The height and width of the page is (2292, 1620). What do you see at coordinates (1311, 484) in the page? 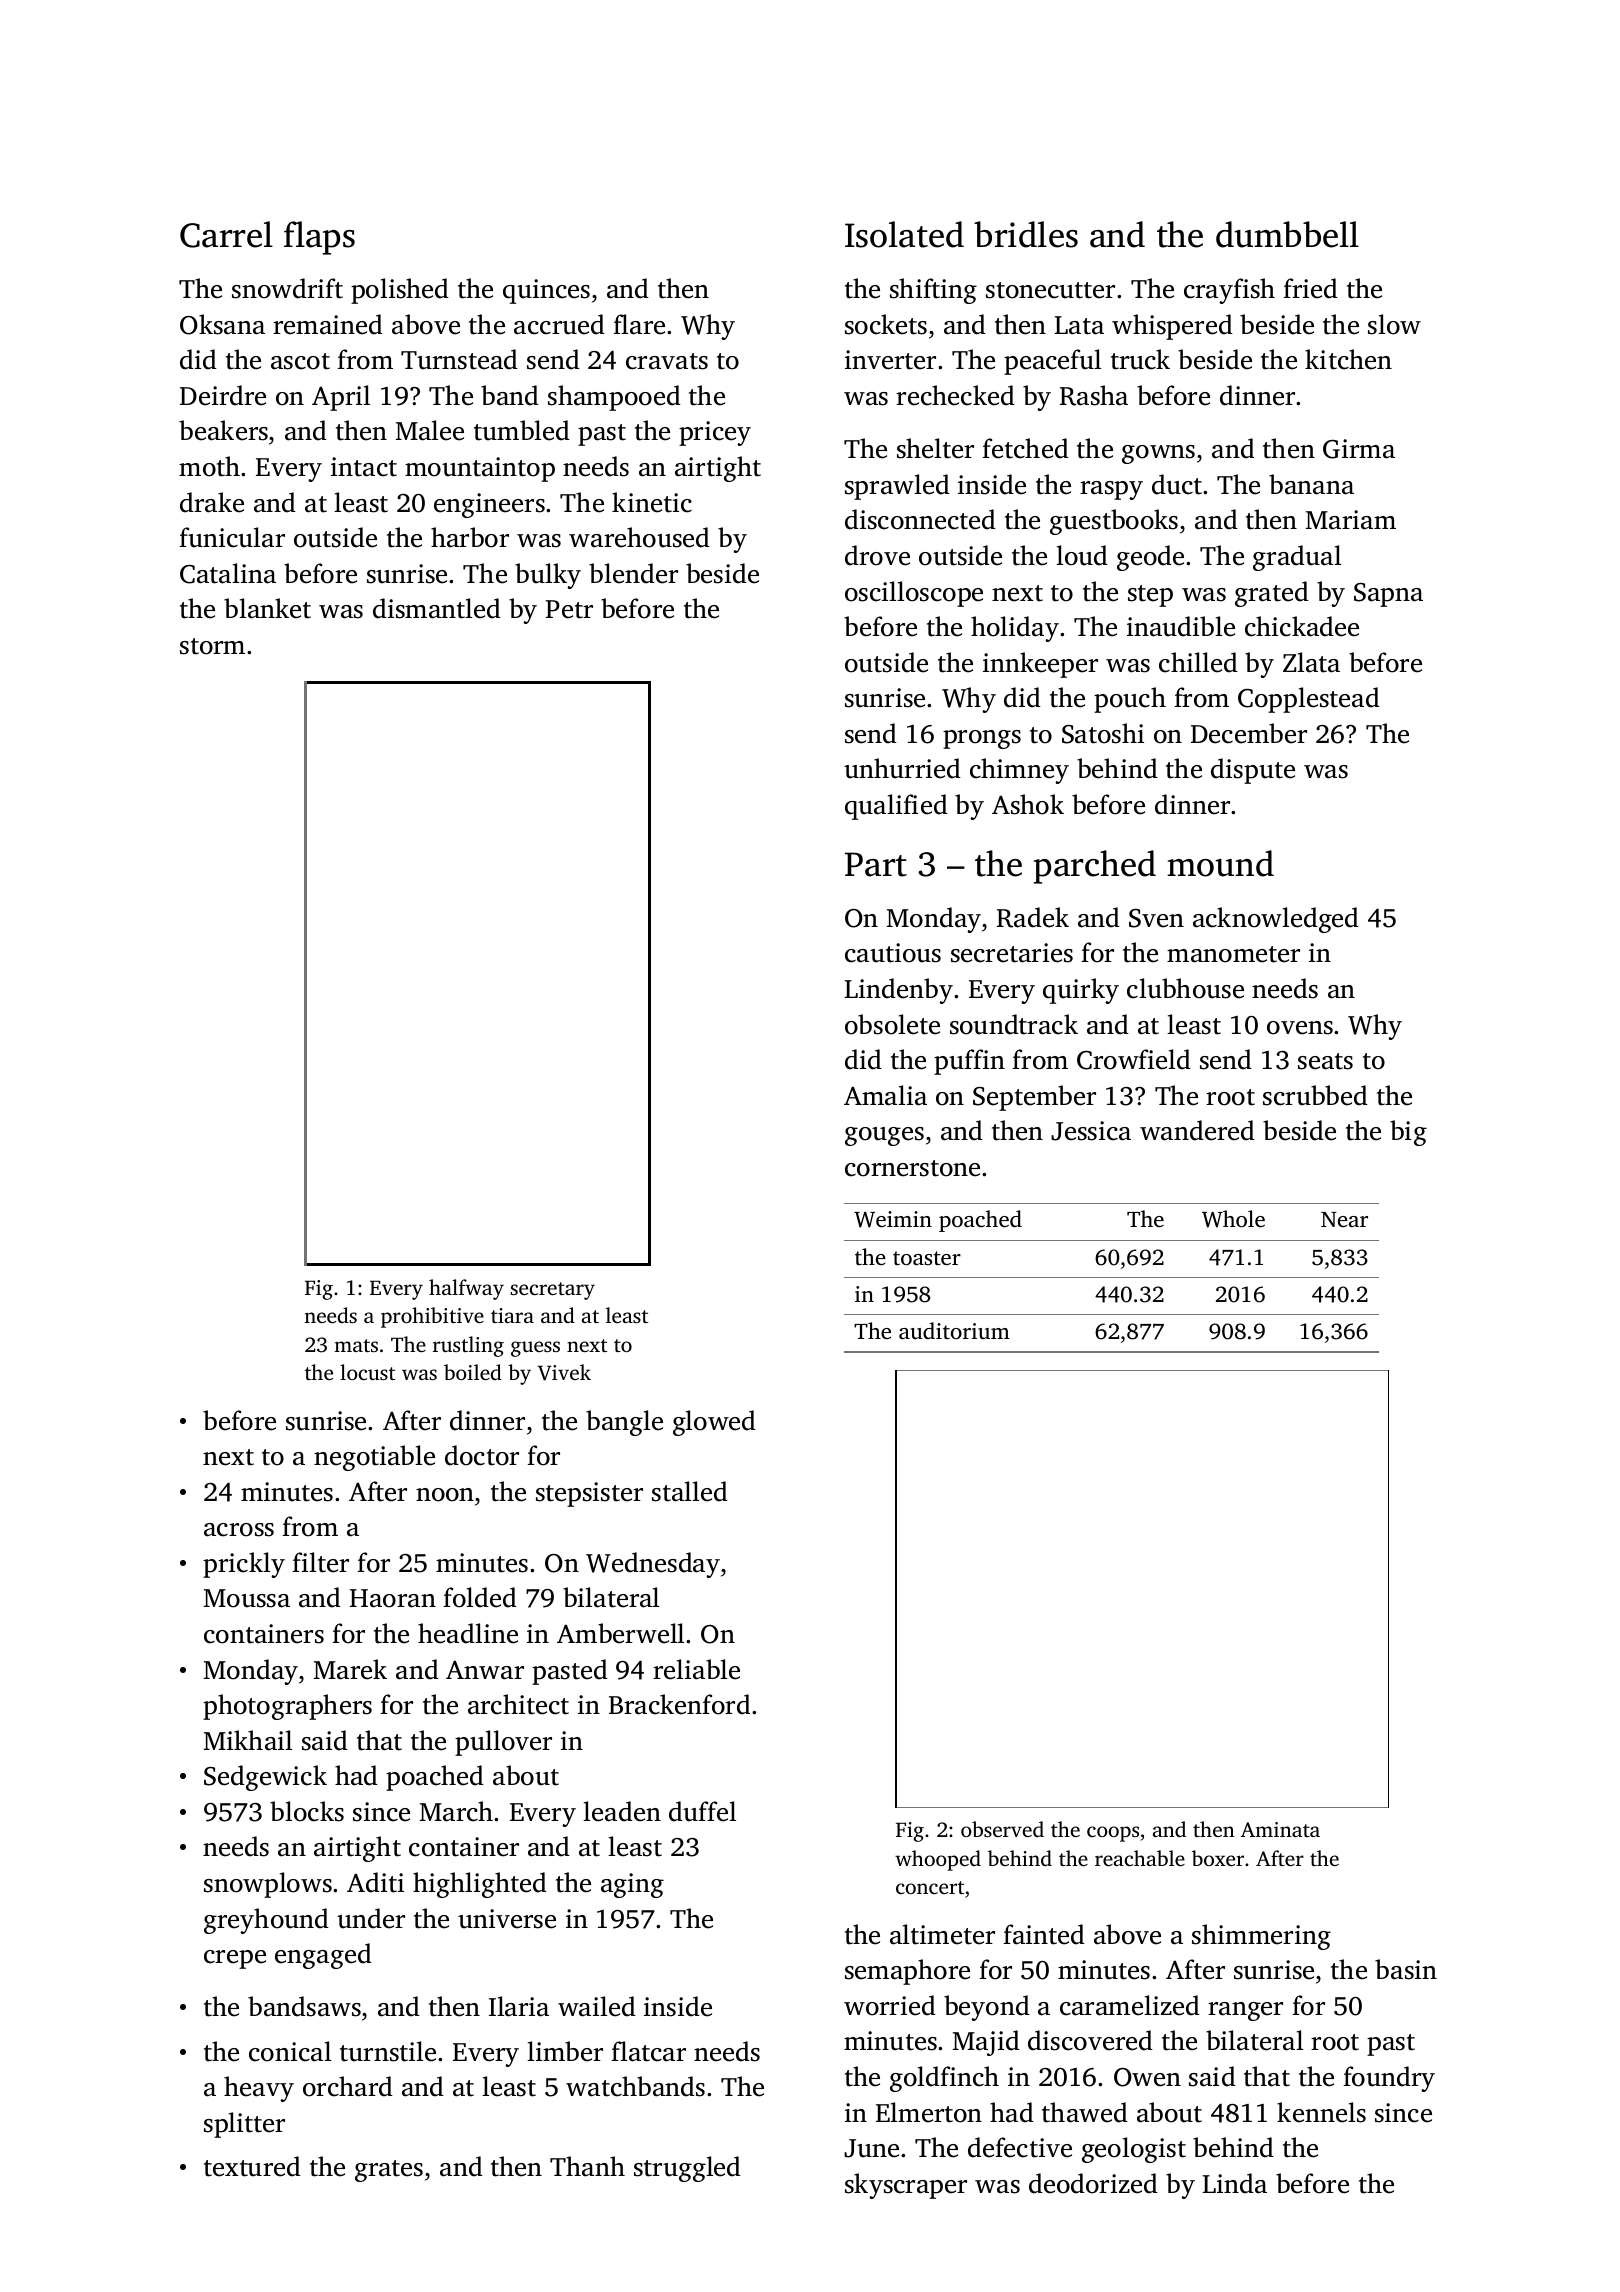
I see `banana` at bounding box center [1311, 484].
